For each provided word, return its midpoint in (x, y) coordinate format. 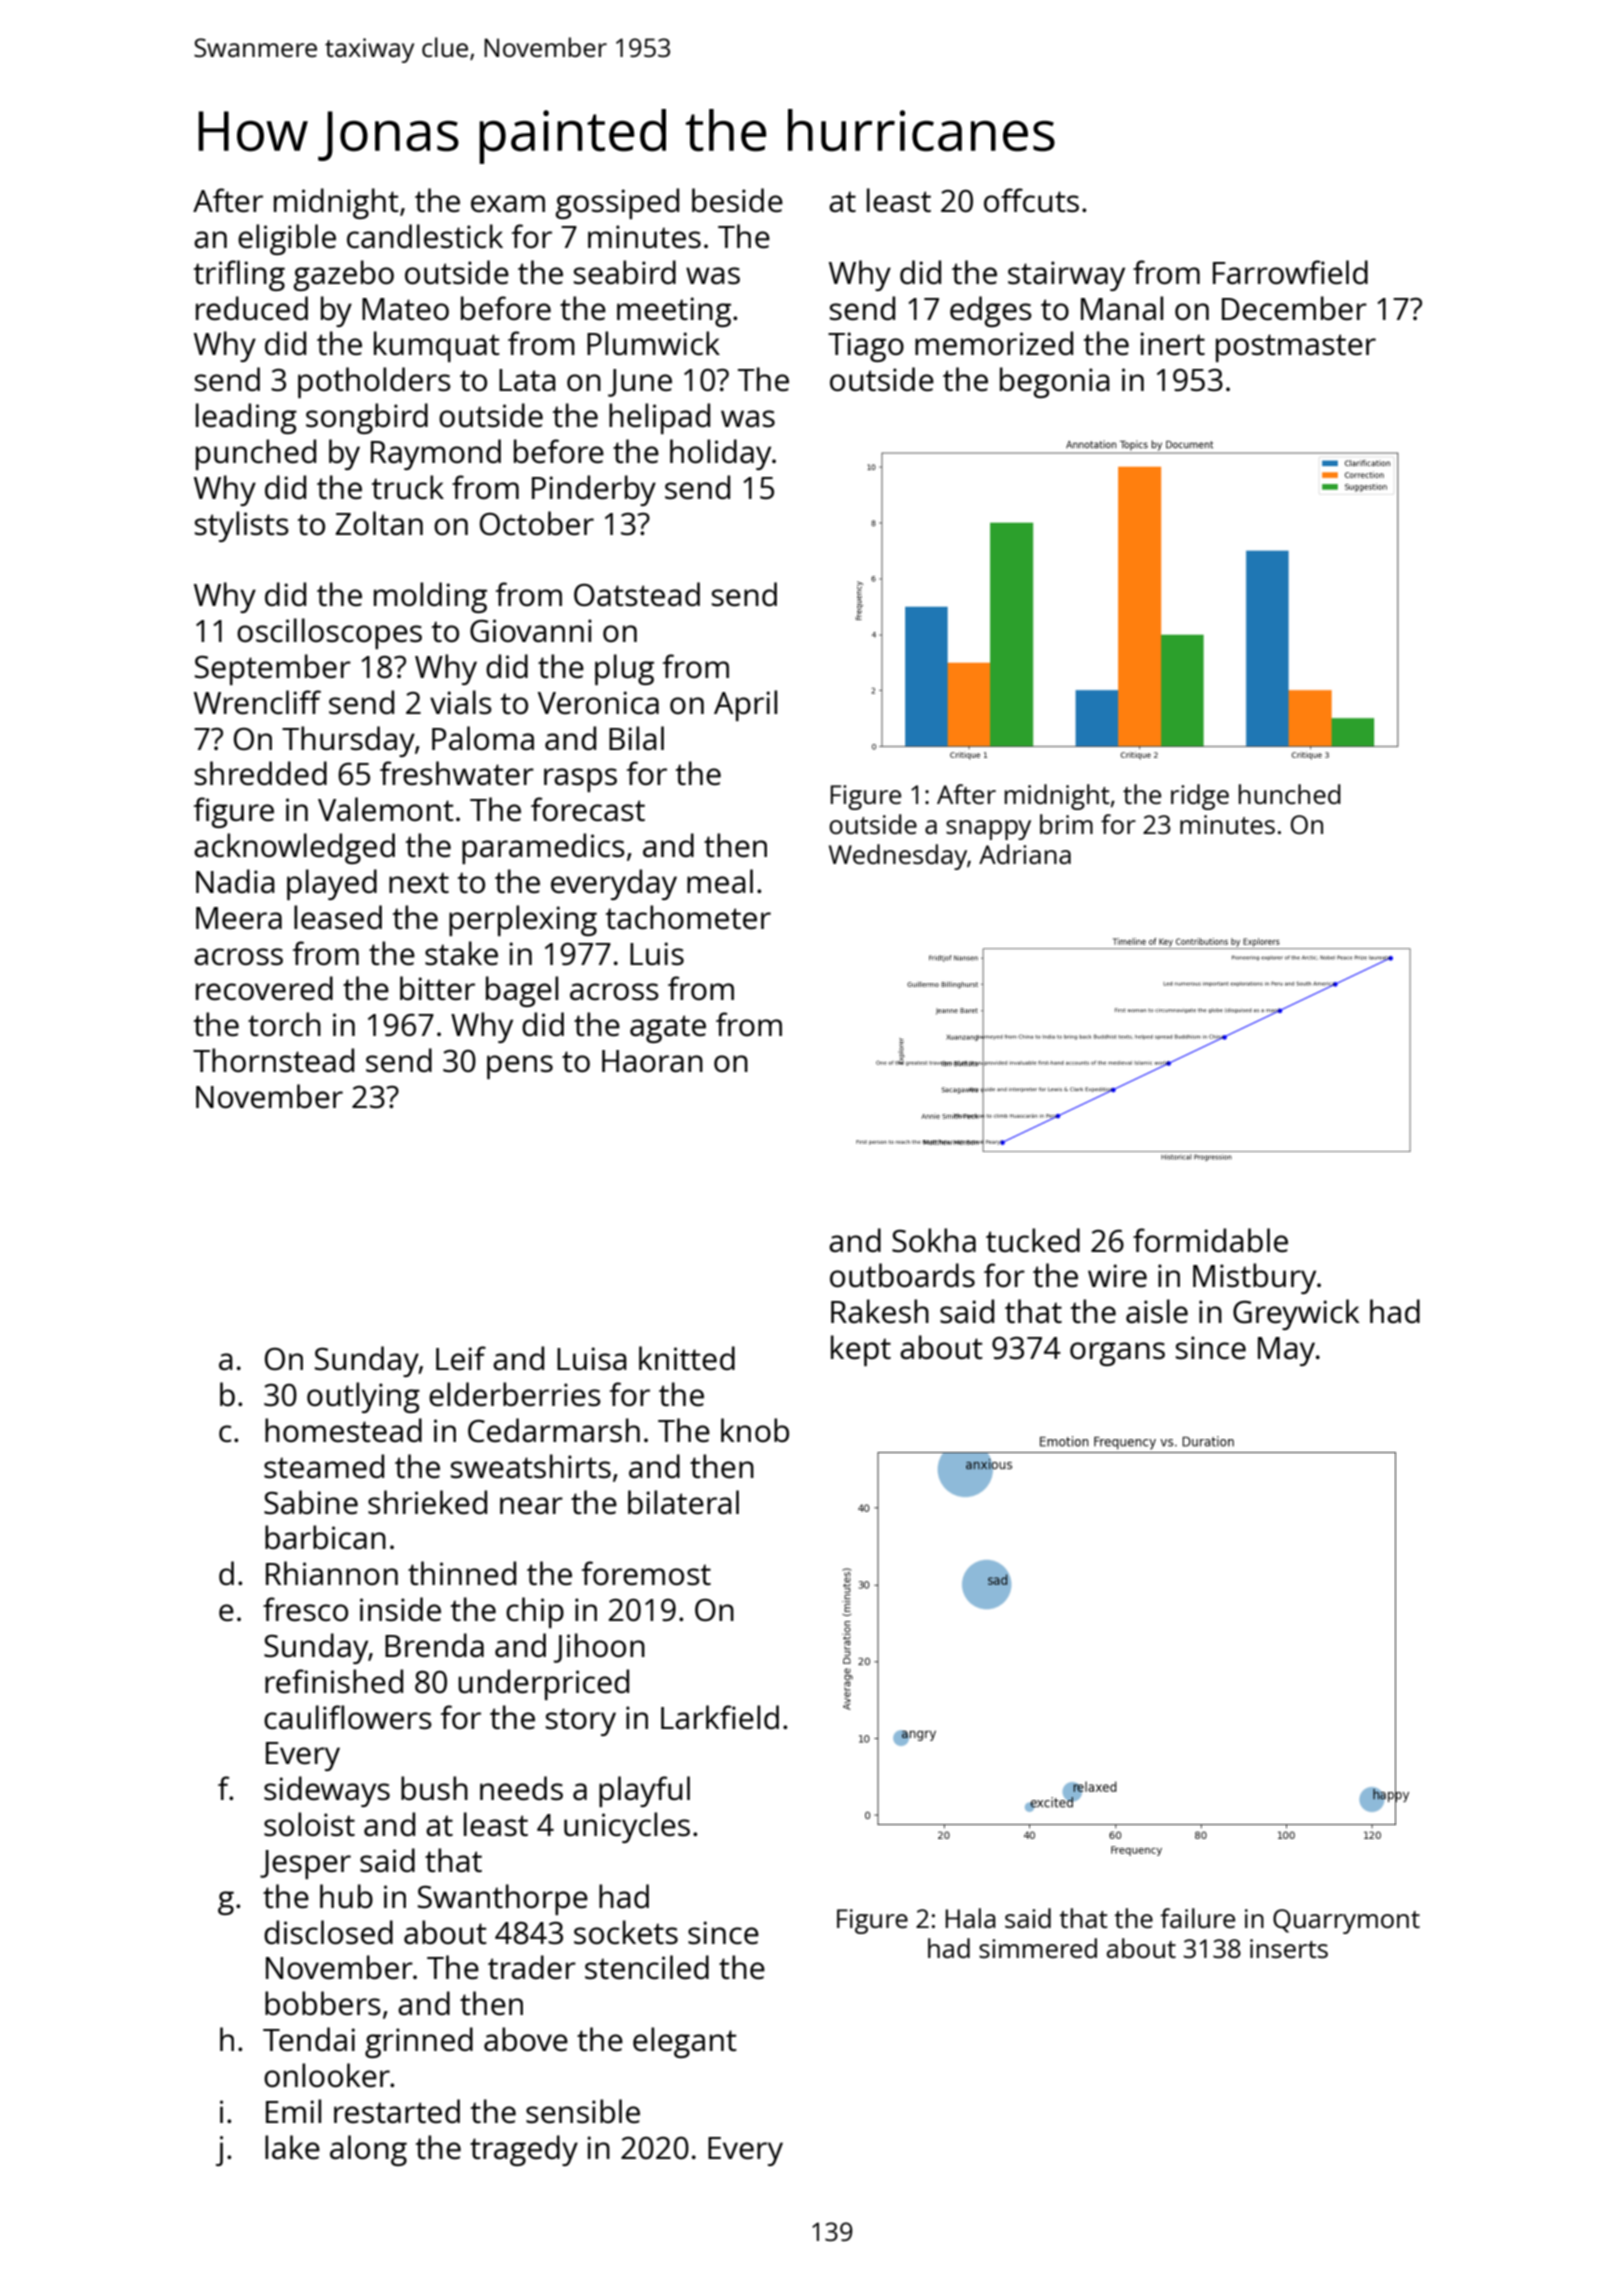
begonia (1055, 382)
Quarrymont (1346, 1921)
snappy (988, 830)
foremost (646, 1573)
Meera (239, 918)
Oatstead (637, 594)
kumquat (437, 346)
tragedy (524, 2150)
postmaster (1296, 348)
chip (535, 1612)
